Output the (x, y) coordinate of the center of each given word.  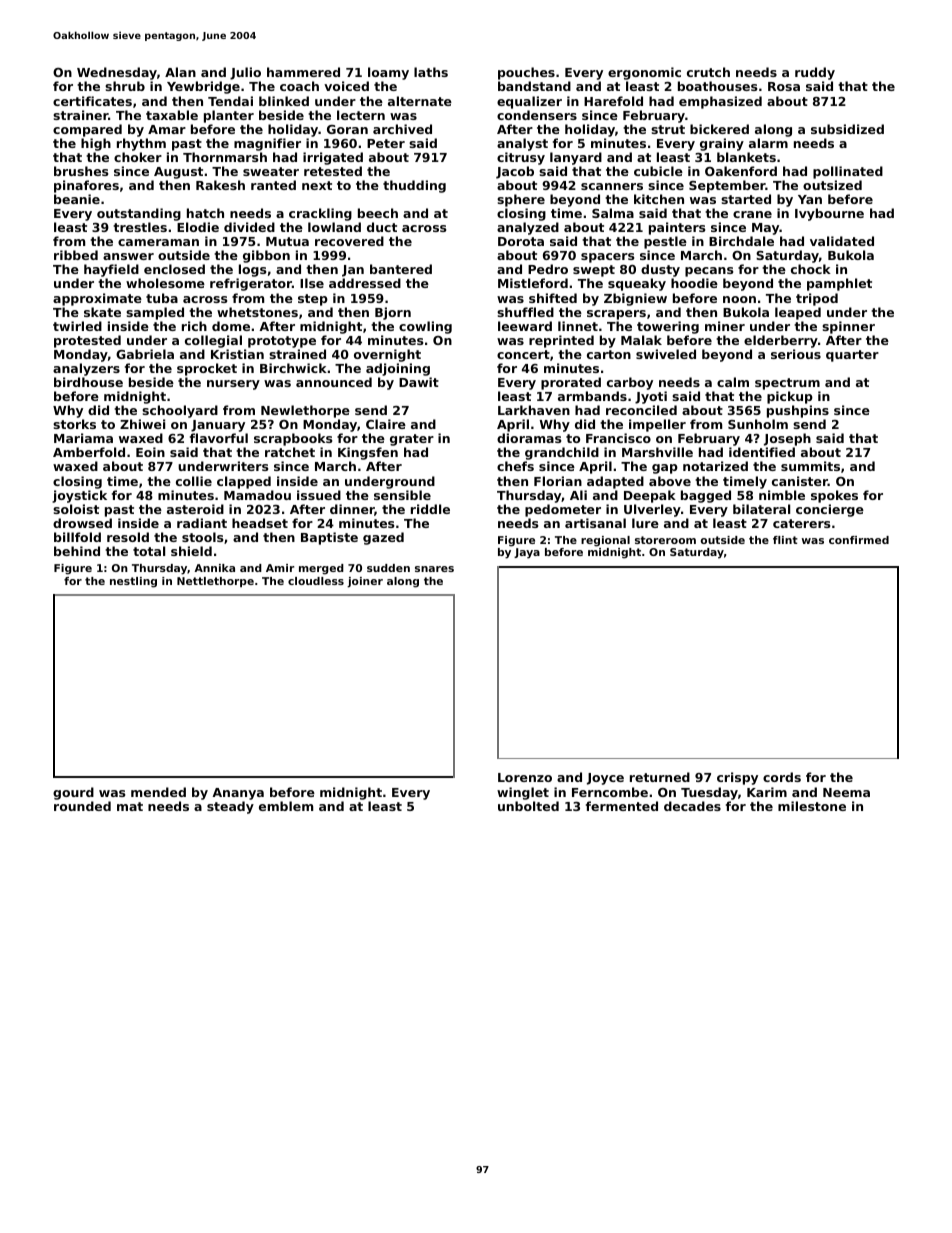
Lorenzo (525, 777)
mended (158, 792)
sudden (388, 568)
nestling (133, 582)
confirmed (859, 540)
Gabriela (145, 354)
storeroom (665, 540)
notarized (715, 466)
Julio (245, 73)
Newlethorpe (305, 411)
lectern (361, 115)
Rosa (784, 86)
